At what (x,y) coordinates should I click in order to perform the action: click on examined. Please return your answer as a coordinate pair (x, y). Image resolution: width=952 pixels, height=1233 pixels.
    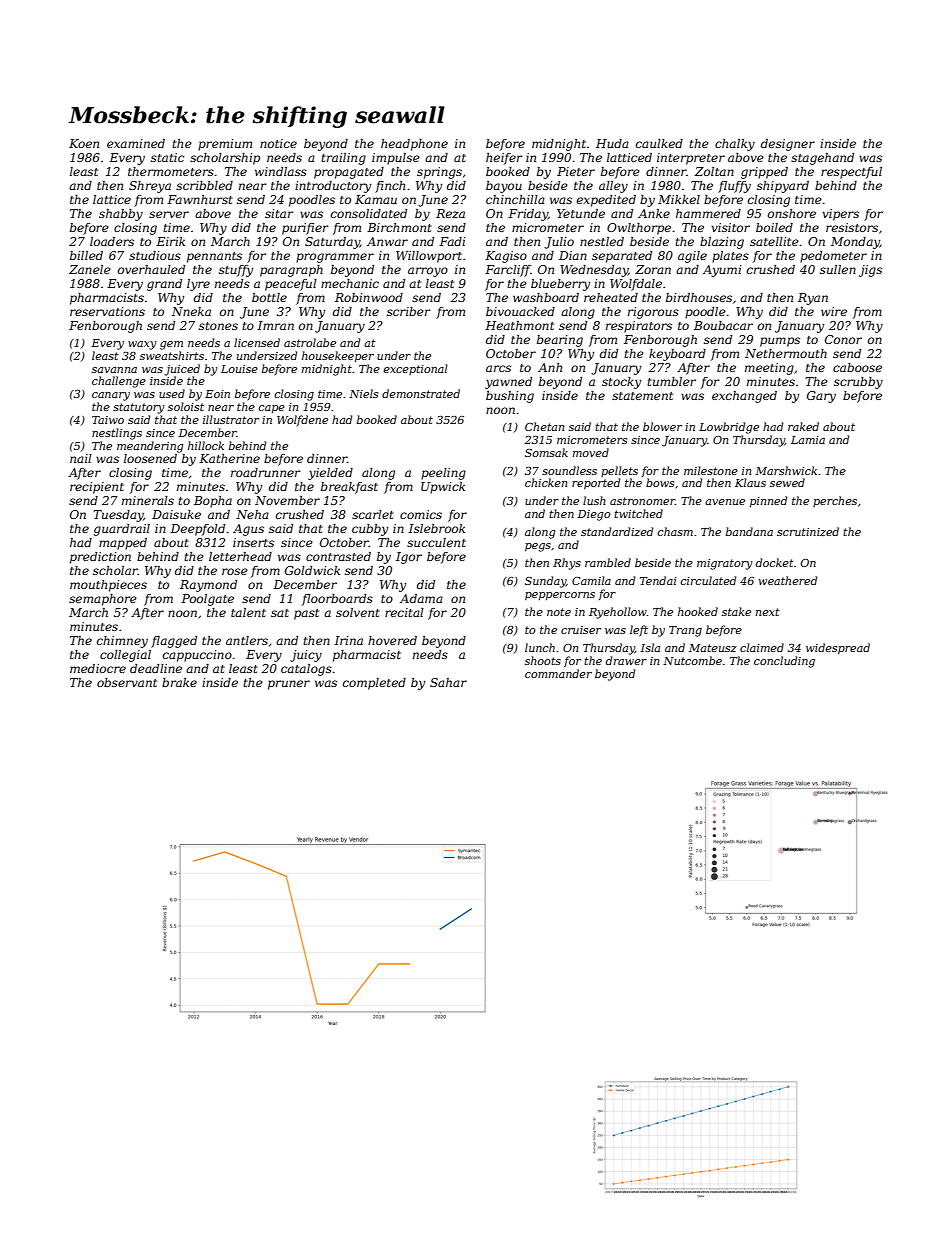
    Looking at the image, I should click on (136, 143).
